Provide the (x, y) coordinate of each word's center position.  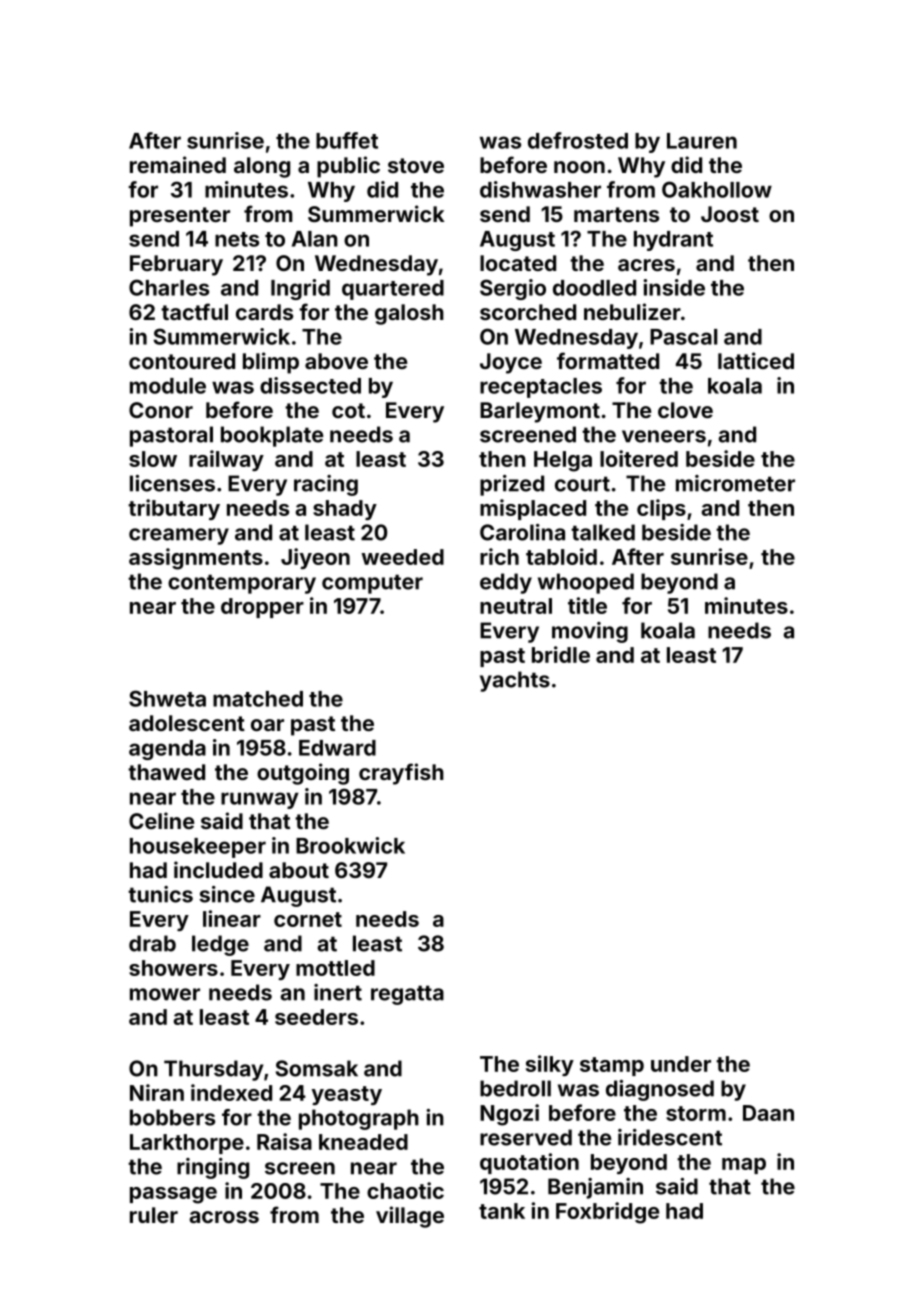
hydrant (673, 241)
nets (237, 239)
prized (512, 485)
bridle (561, 654)
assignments (196, 559)
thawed (166, 772)
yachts (515, 681)
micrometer (735, 483)
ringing (213, 1168)
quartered (393, 290)
